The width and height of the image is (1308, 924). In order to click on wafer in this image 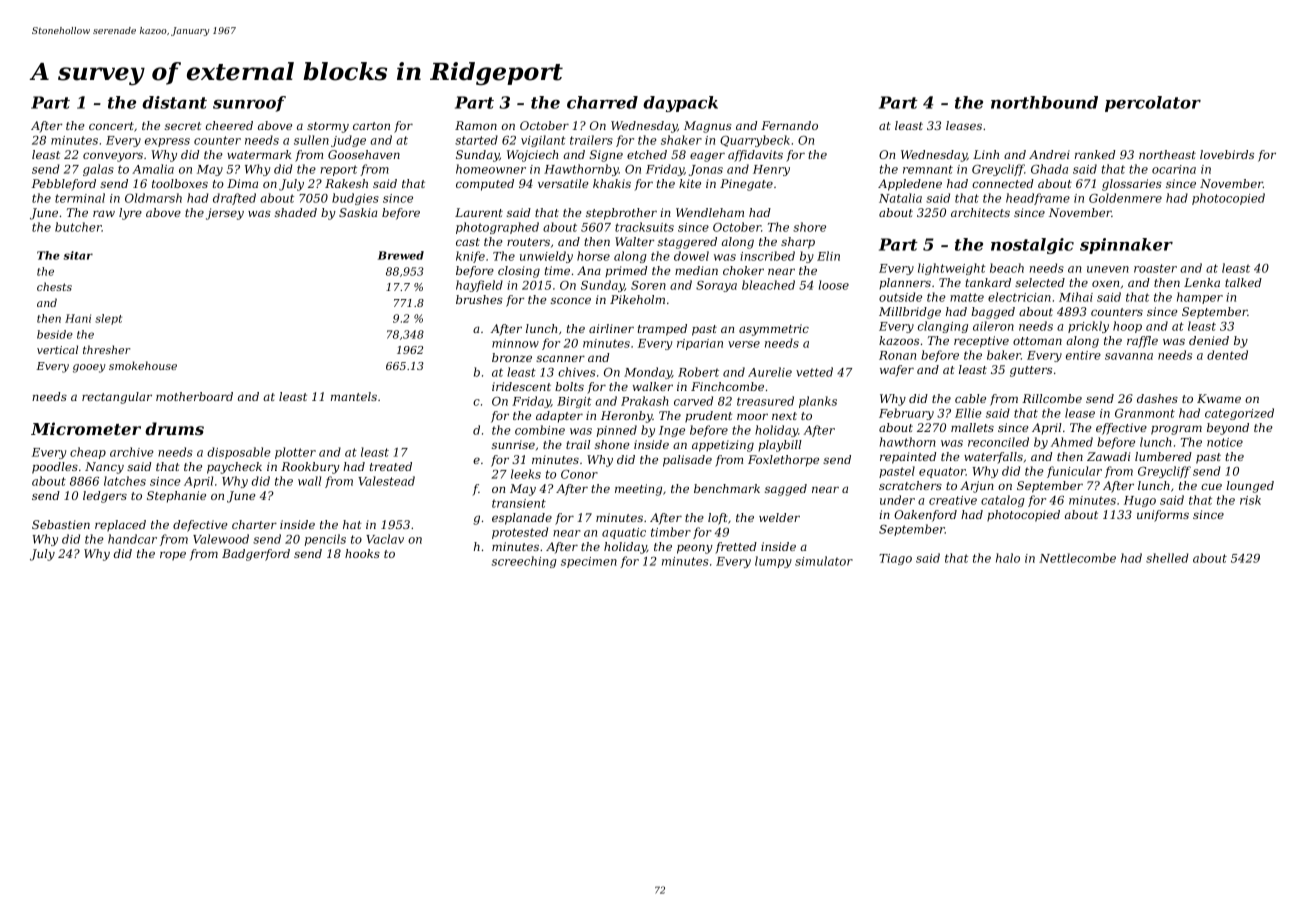, I will do `click(897, 371)`.
